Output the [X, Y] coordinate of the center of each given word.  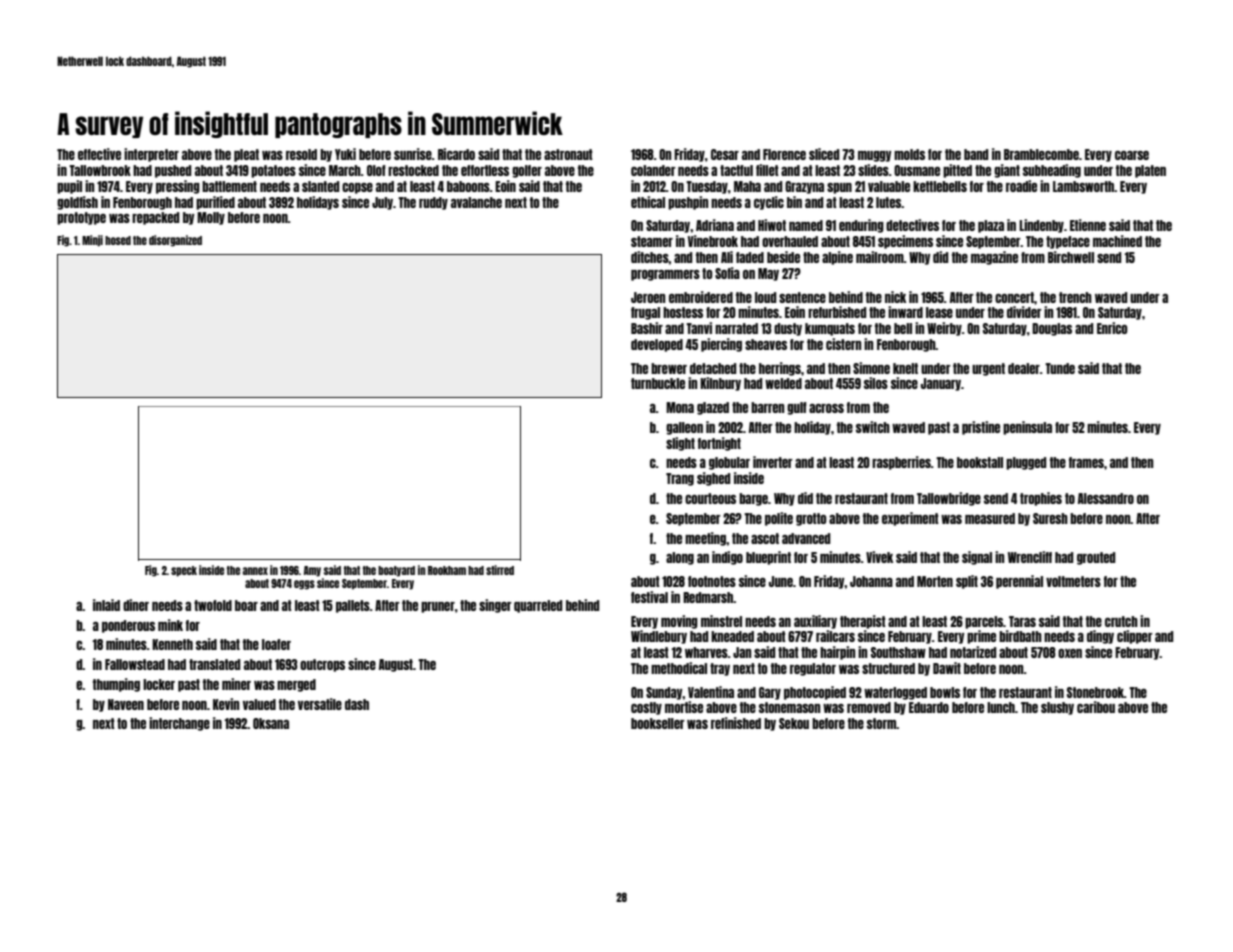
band [976, 154]
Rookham [447, 570]
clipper [1135, 637]
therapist [863, 622]
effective [99, 154]
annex [255, 571]
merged [296, 685]
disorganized [175, 241]
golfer [527, 171]
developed [657, 345]
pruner [438, 607]
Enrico [1112, 328]
